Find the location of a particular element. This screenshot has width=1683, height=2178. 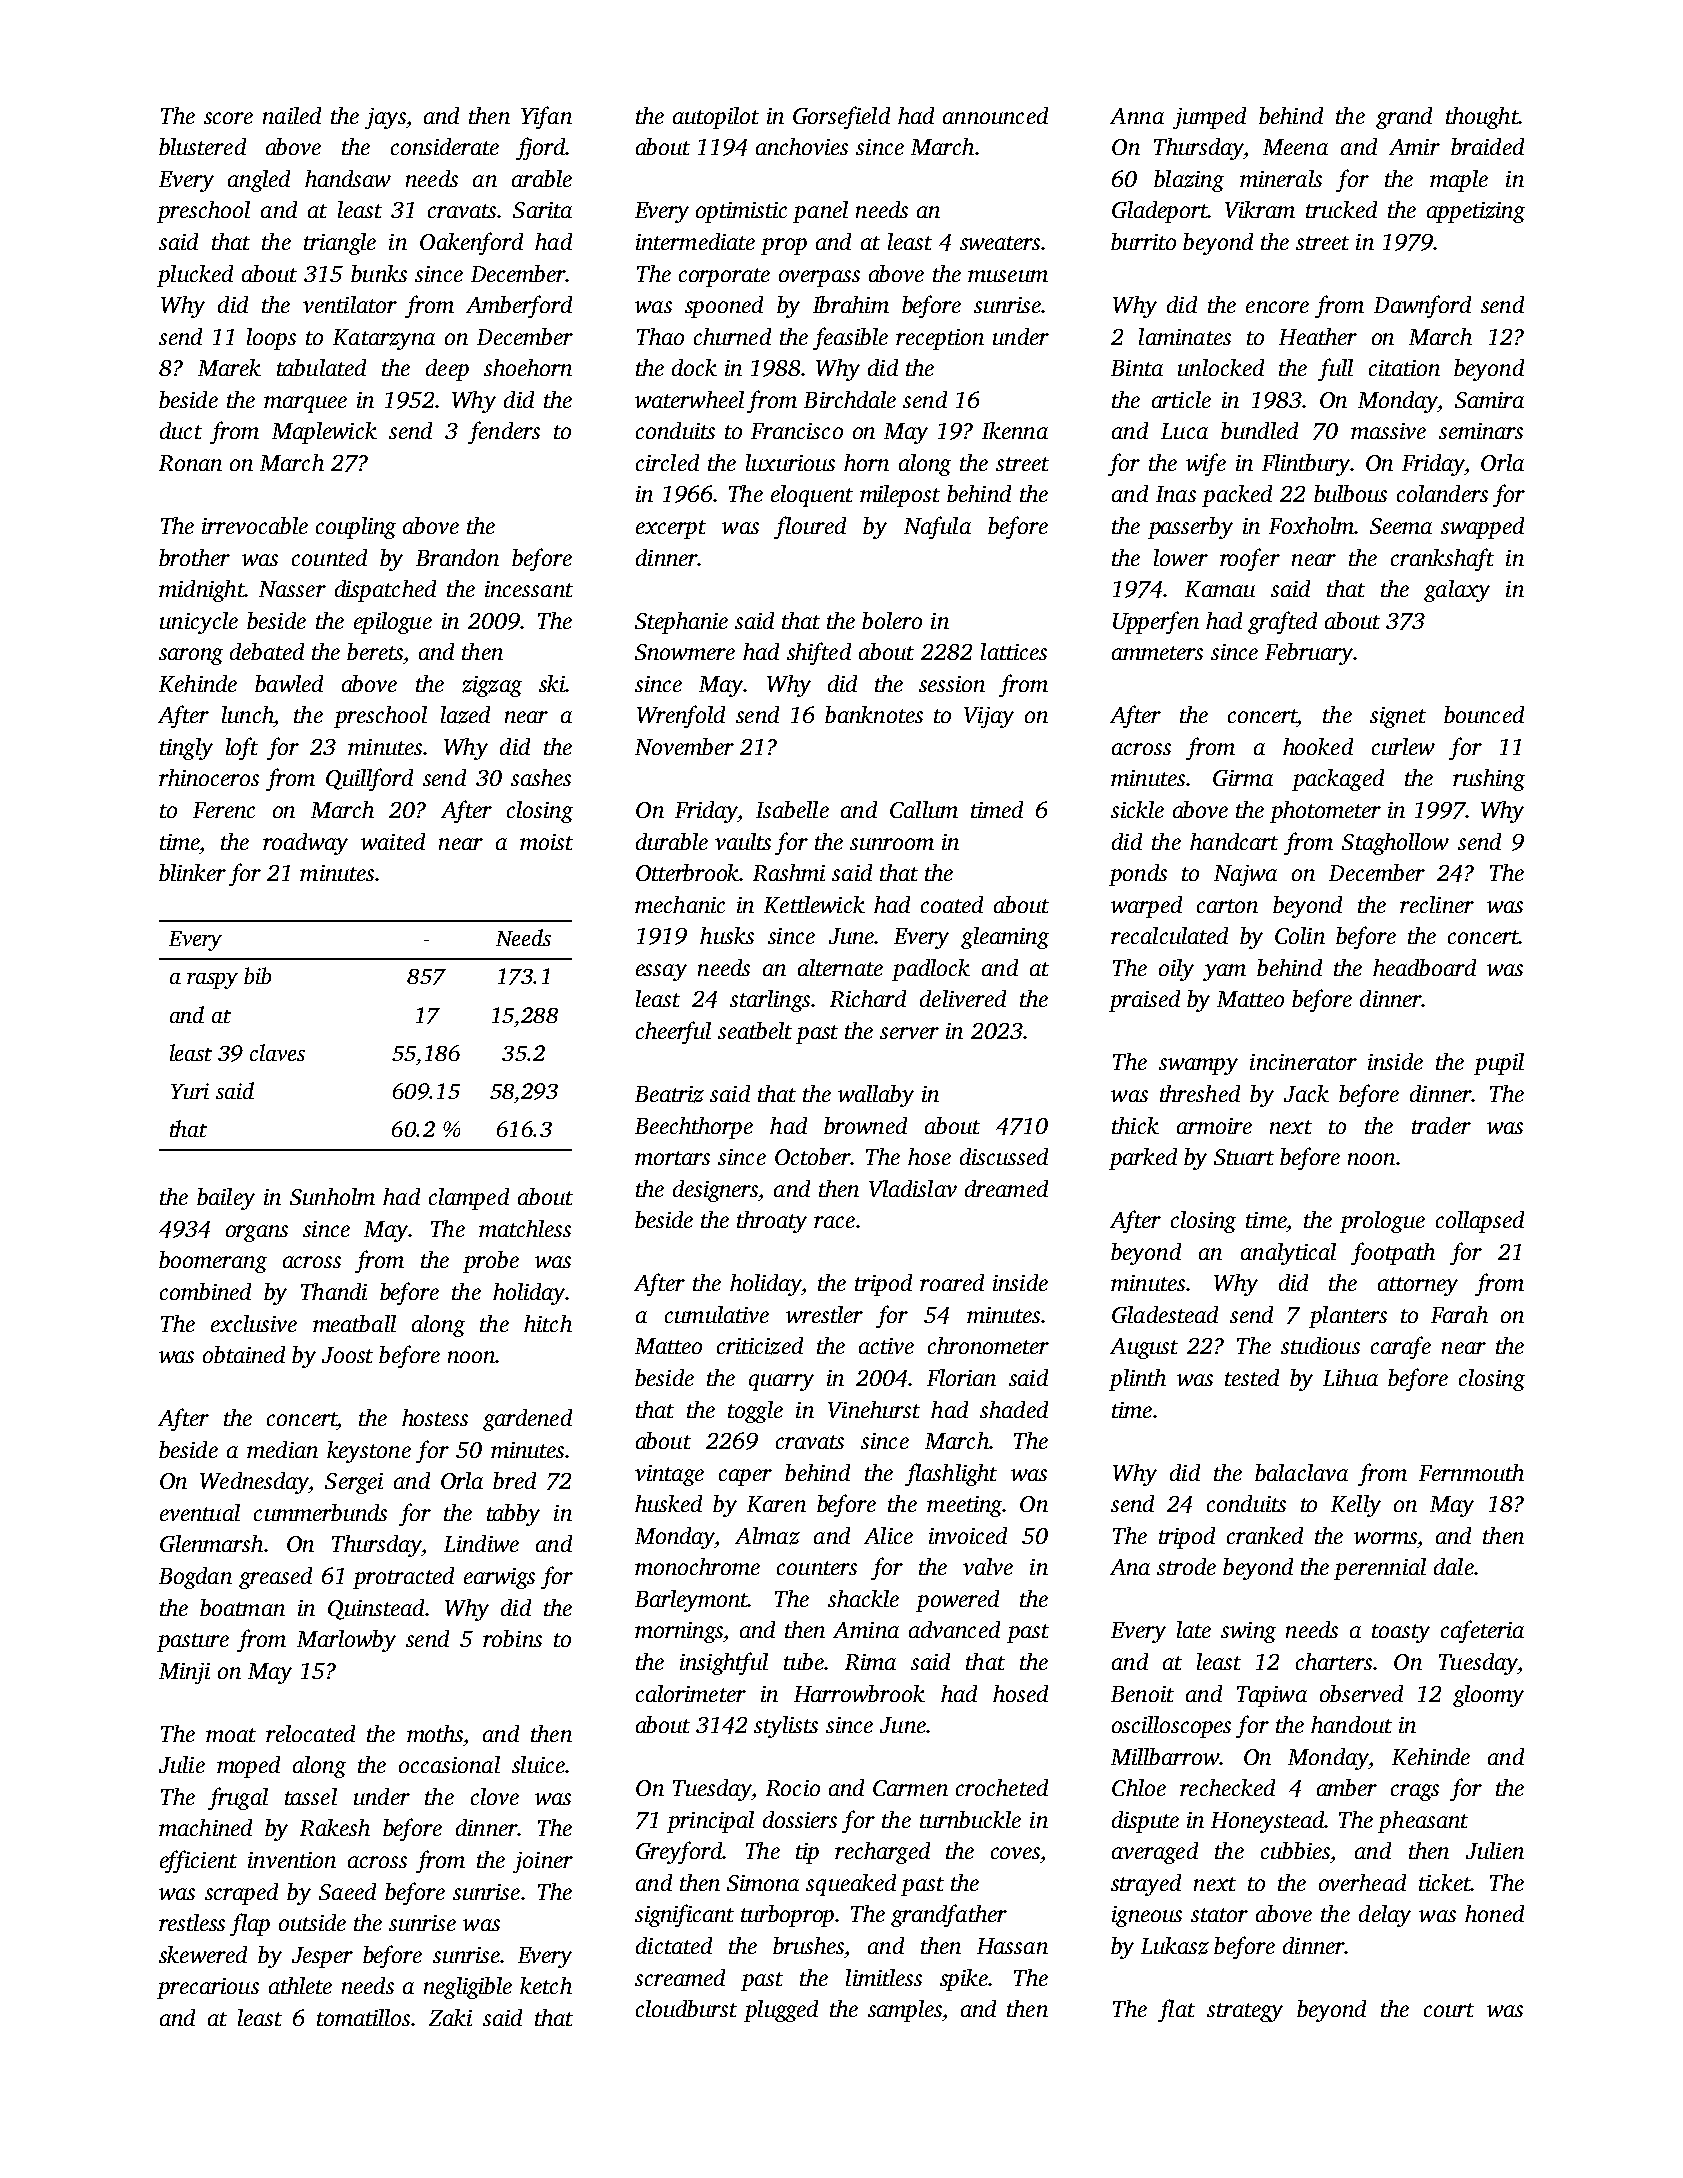

bolero is located at coordinates (892, 620).
